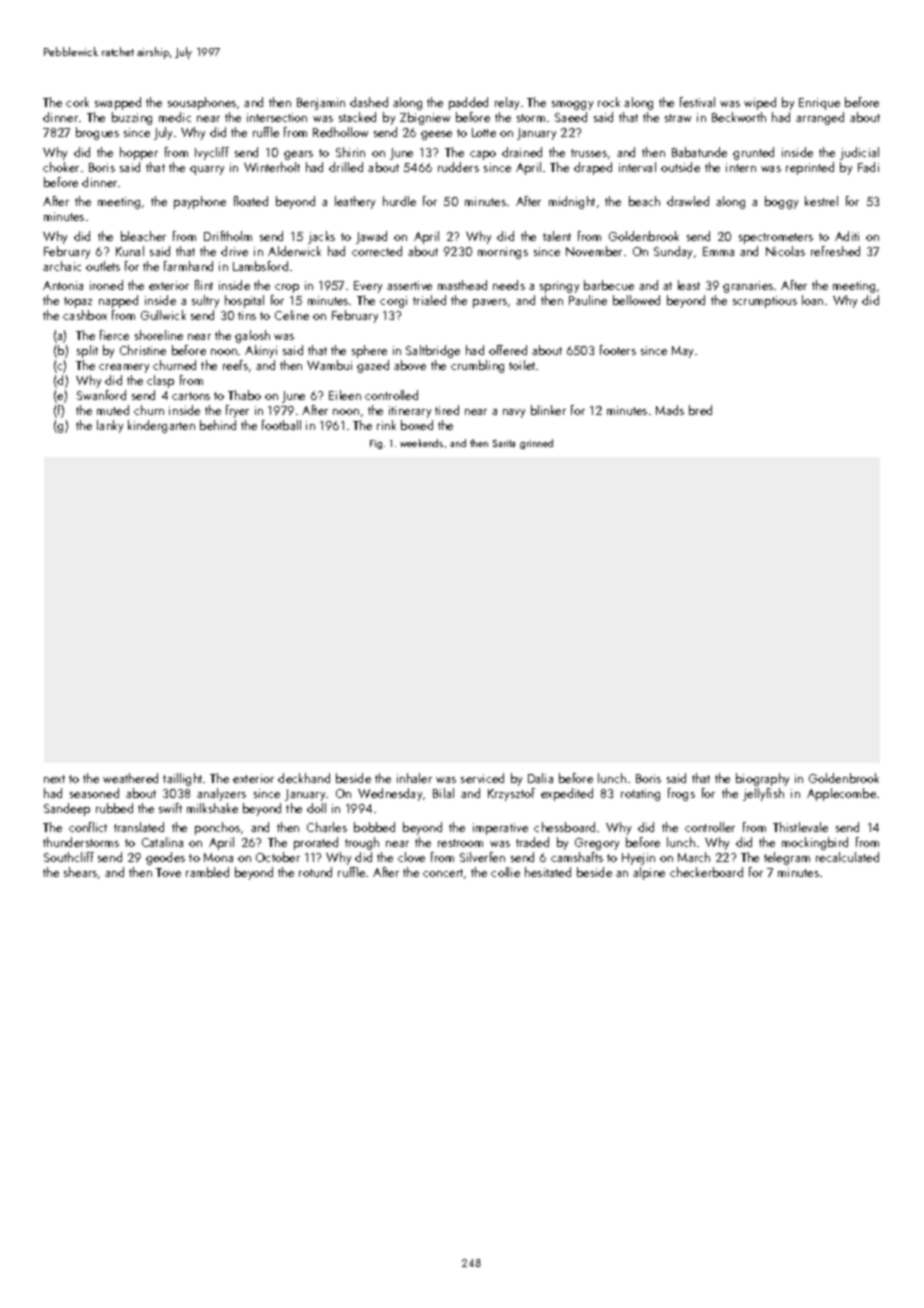 This screenshot has width=924, height=1308. What do you see at coordinates (762, 779) in the screenshot?
I see `biography` at bounding box center [762, 779].
